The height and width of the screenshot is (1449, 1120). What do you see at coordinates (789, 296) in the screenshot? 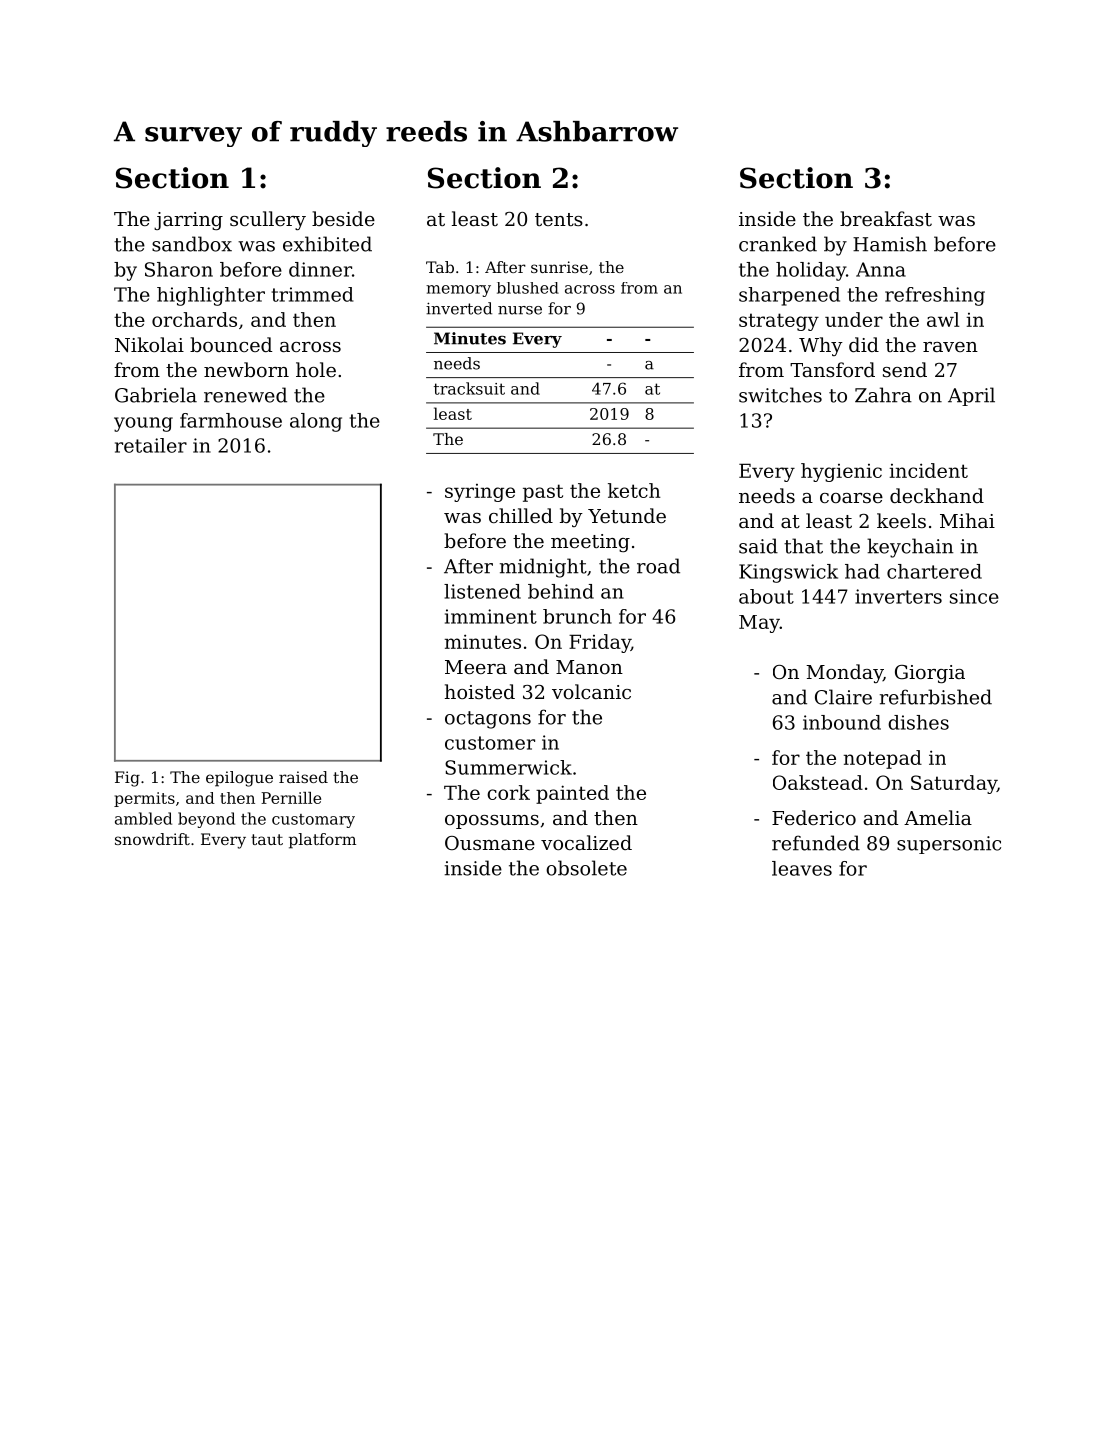
I see `sharpened` at bounding box center [789, 296].
